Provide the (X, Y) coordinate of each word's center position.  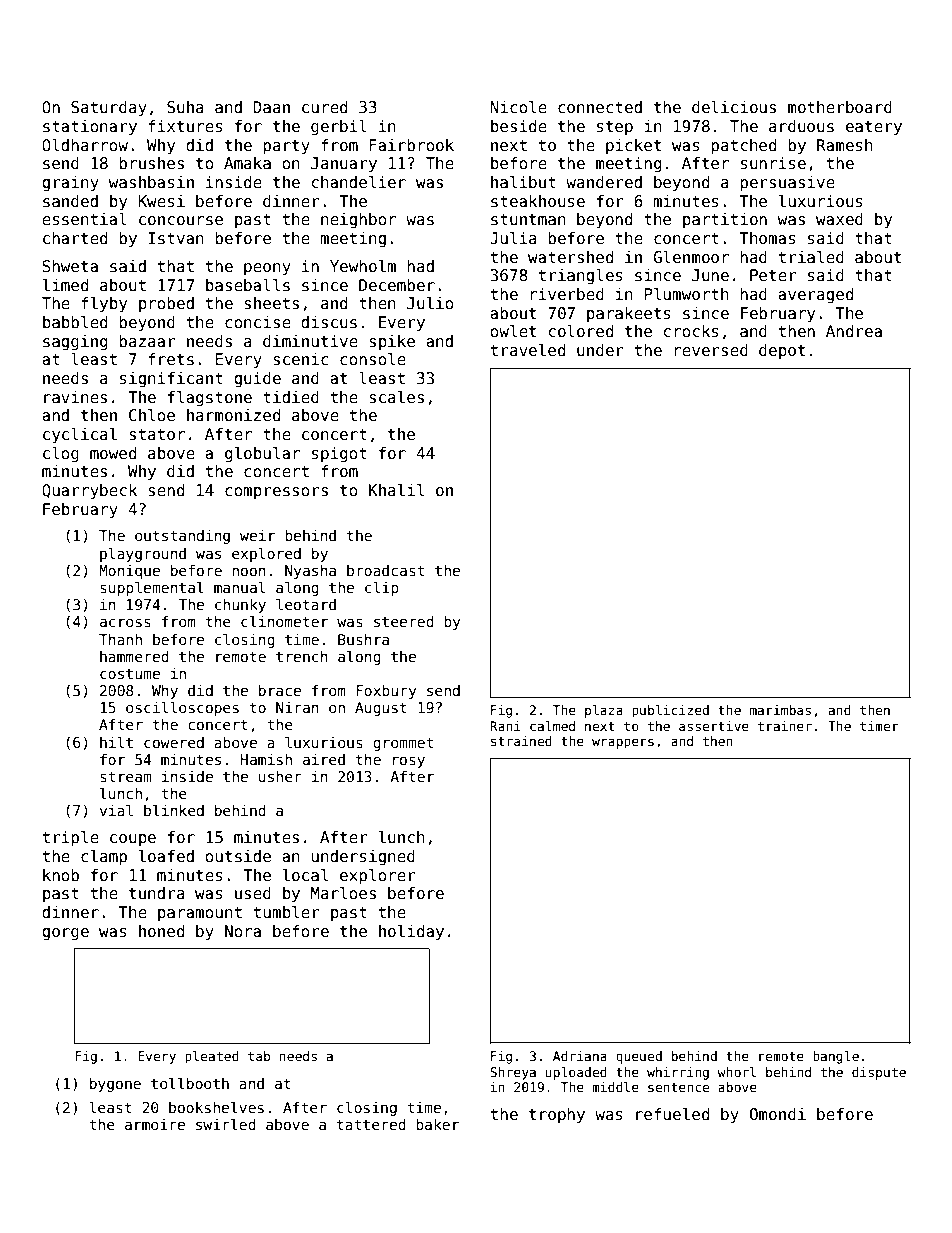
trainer (785, 726)
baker (437, 1124)
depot (782, 351)
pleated (212, 1057)
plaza (604, 711)
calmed (552, 726)
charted (75, 238)
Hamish (266, 759)
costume (130, 673)
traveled (527, 349)
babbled (75, 321)
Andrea (854, 331)
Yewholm (363, 265)
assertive (714, 726)
